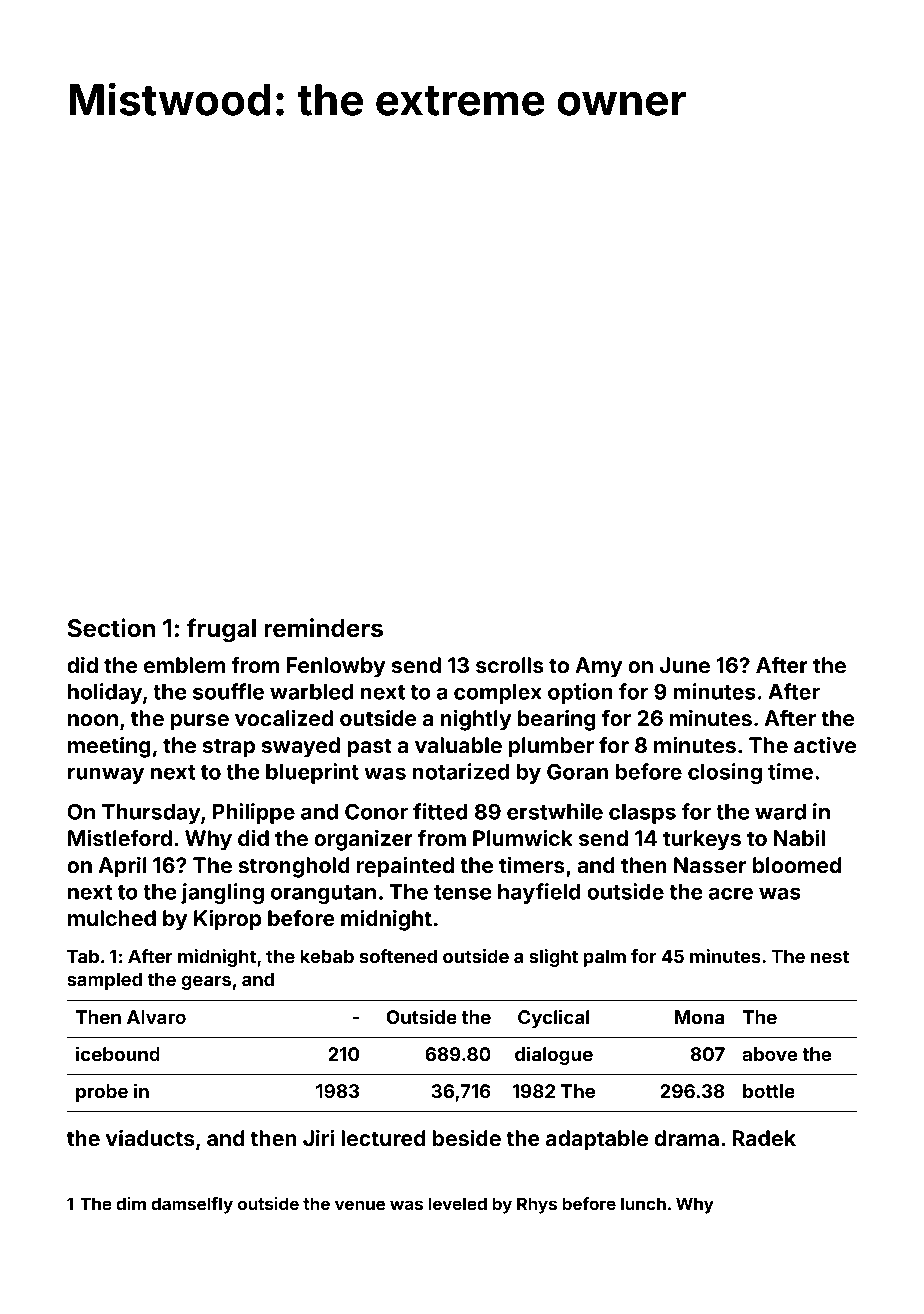  What do you see at coordinates (598, 667) in the screenshot?
I see `Amy` at bounding box center [598, 667].
